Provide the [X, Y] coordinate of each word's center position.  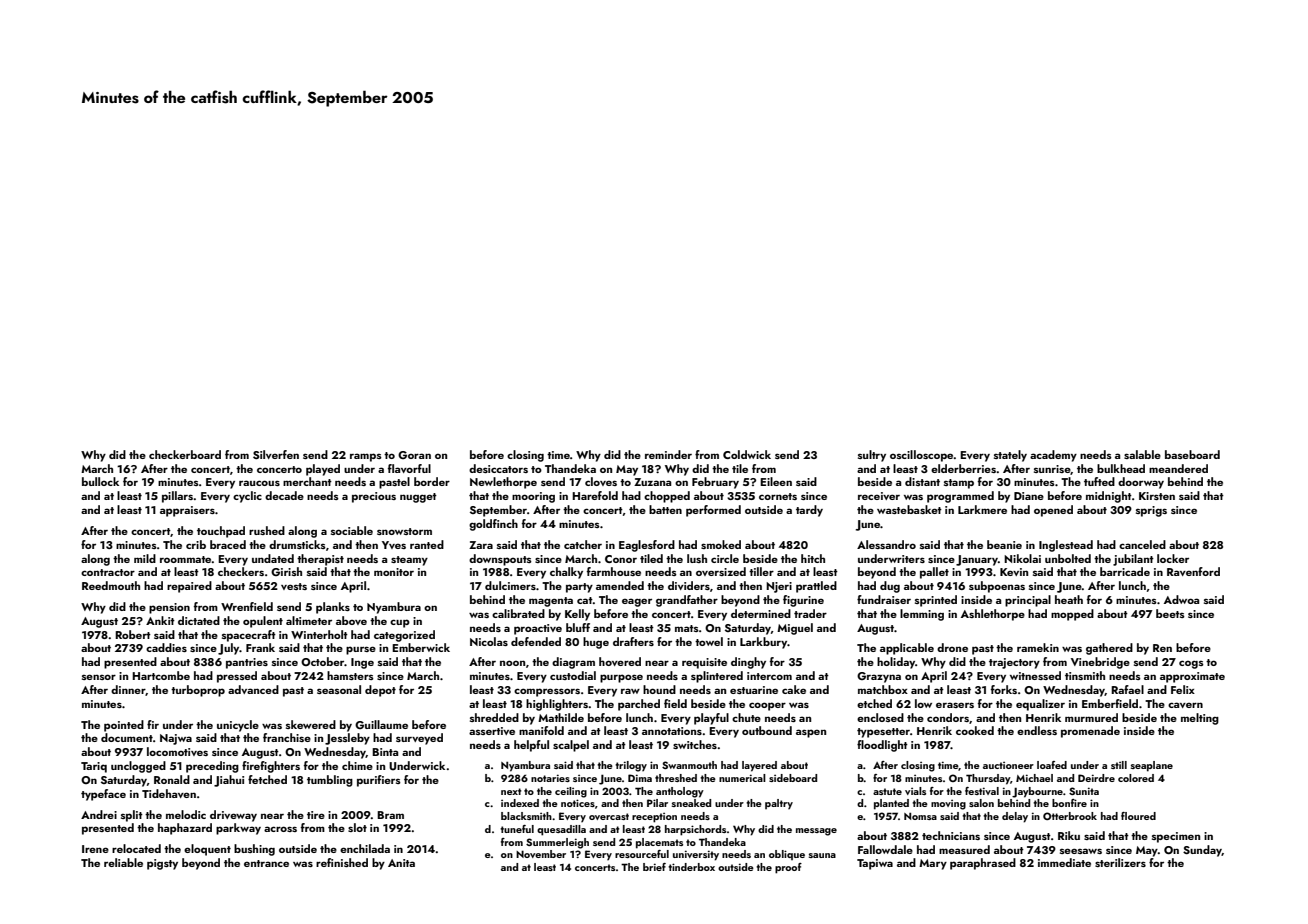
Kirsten [1157, 496]
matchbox [883, 689]
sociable [352, 530]
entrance [266, 863]
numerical [742, 778]
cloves [601, 481]
